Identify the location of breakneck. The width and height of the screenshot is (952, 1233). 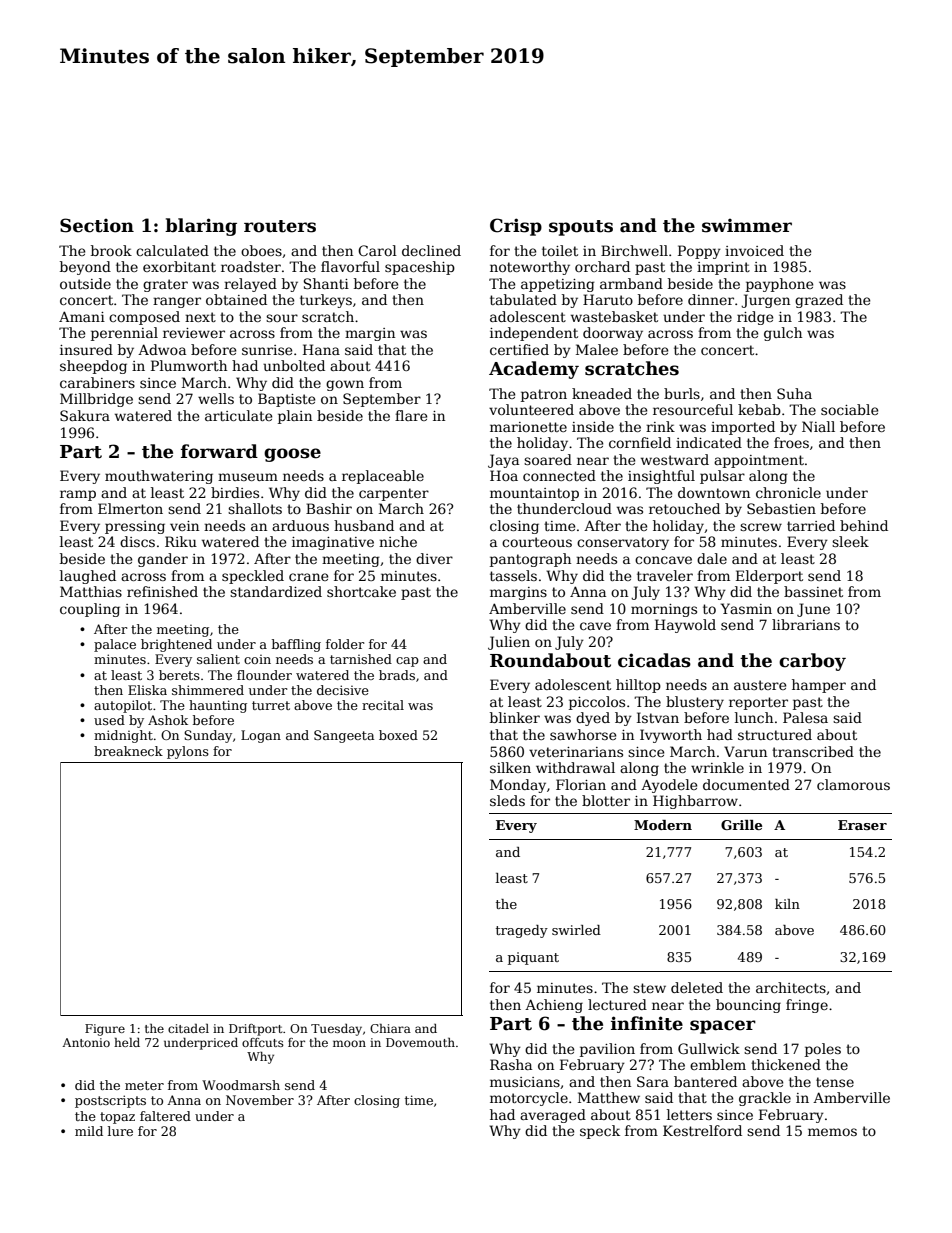
(128, 751).
